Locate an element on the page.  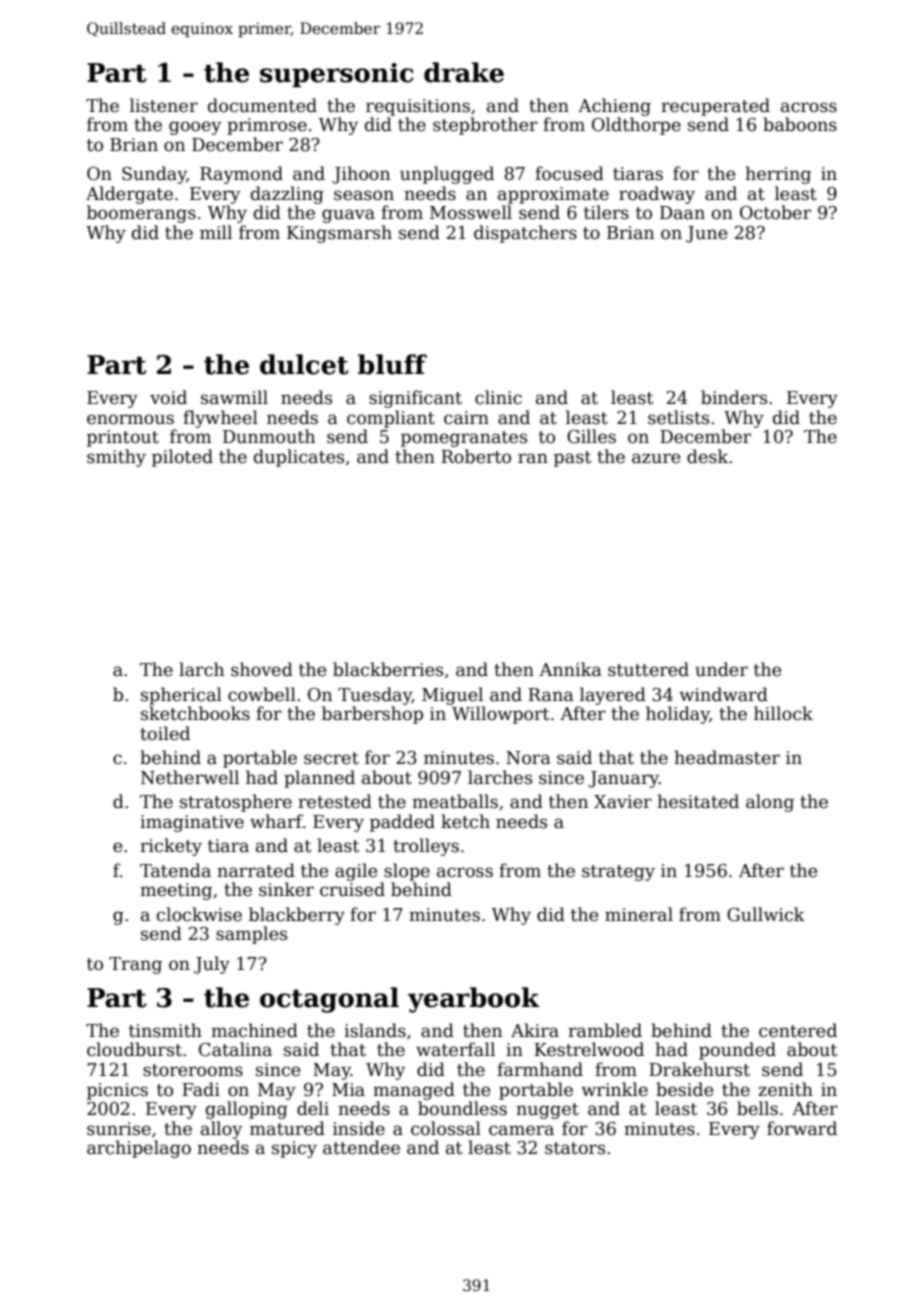
picnics is located at coordinates (117, 1091).
